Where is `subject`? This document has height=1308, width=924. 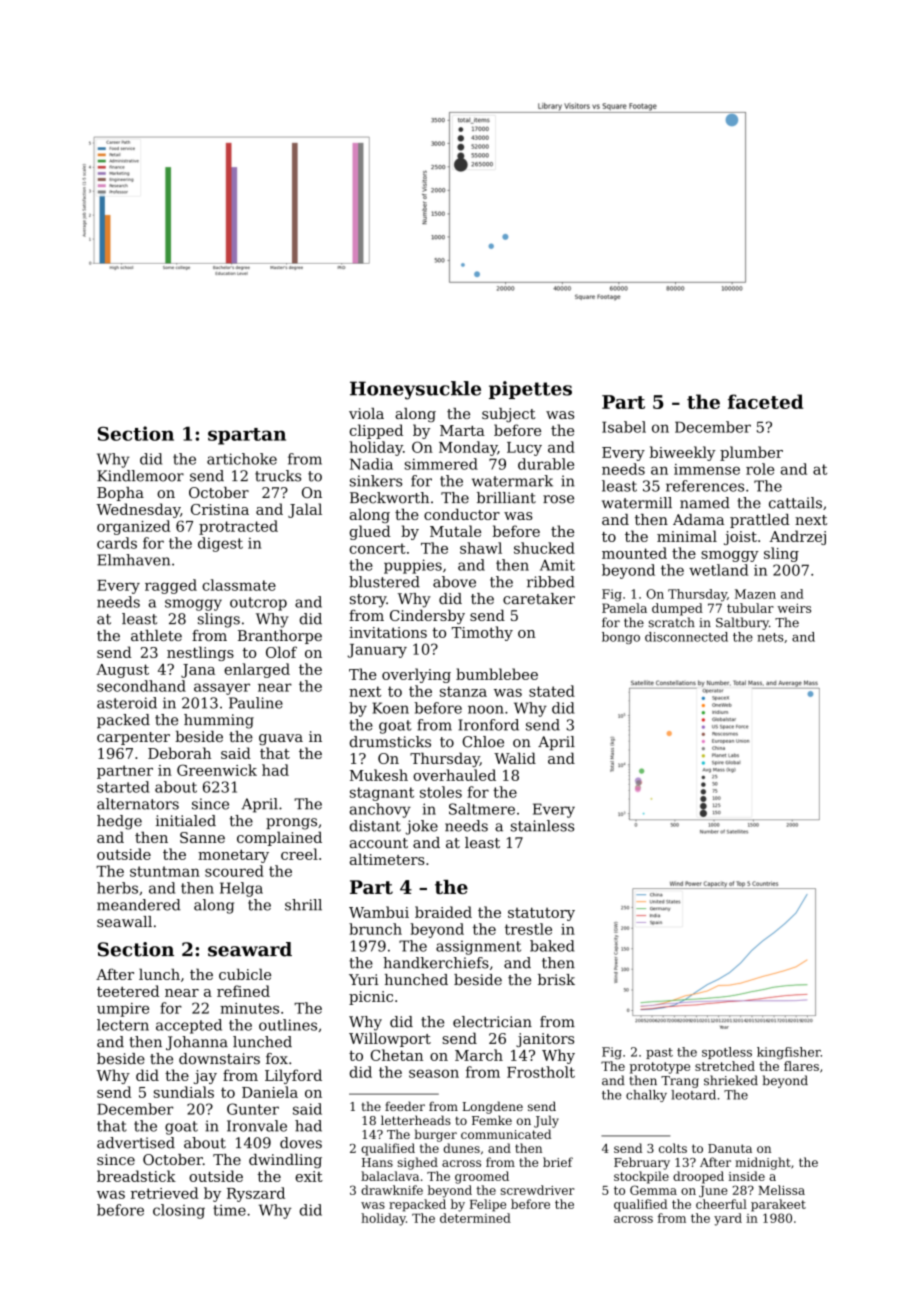
subject is located at coordinates (509, 415).
